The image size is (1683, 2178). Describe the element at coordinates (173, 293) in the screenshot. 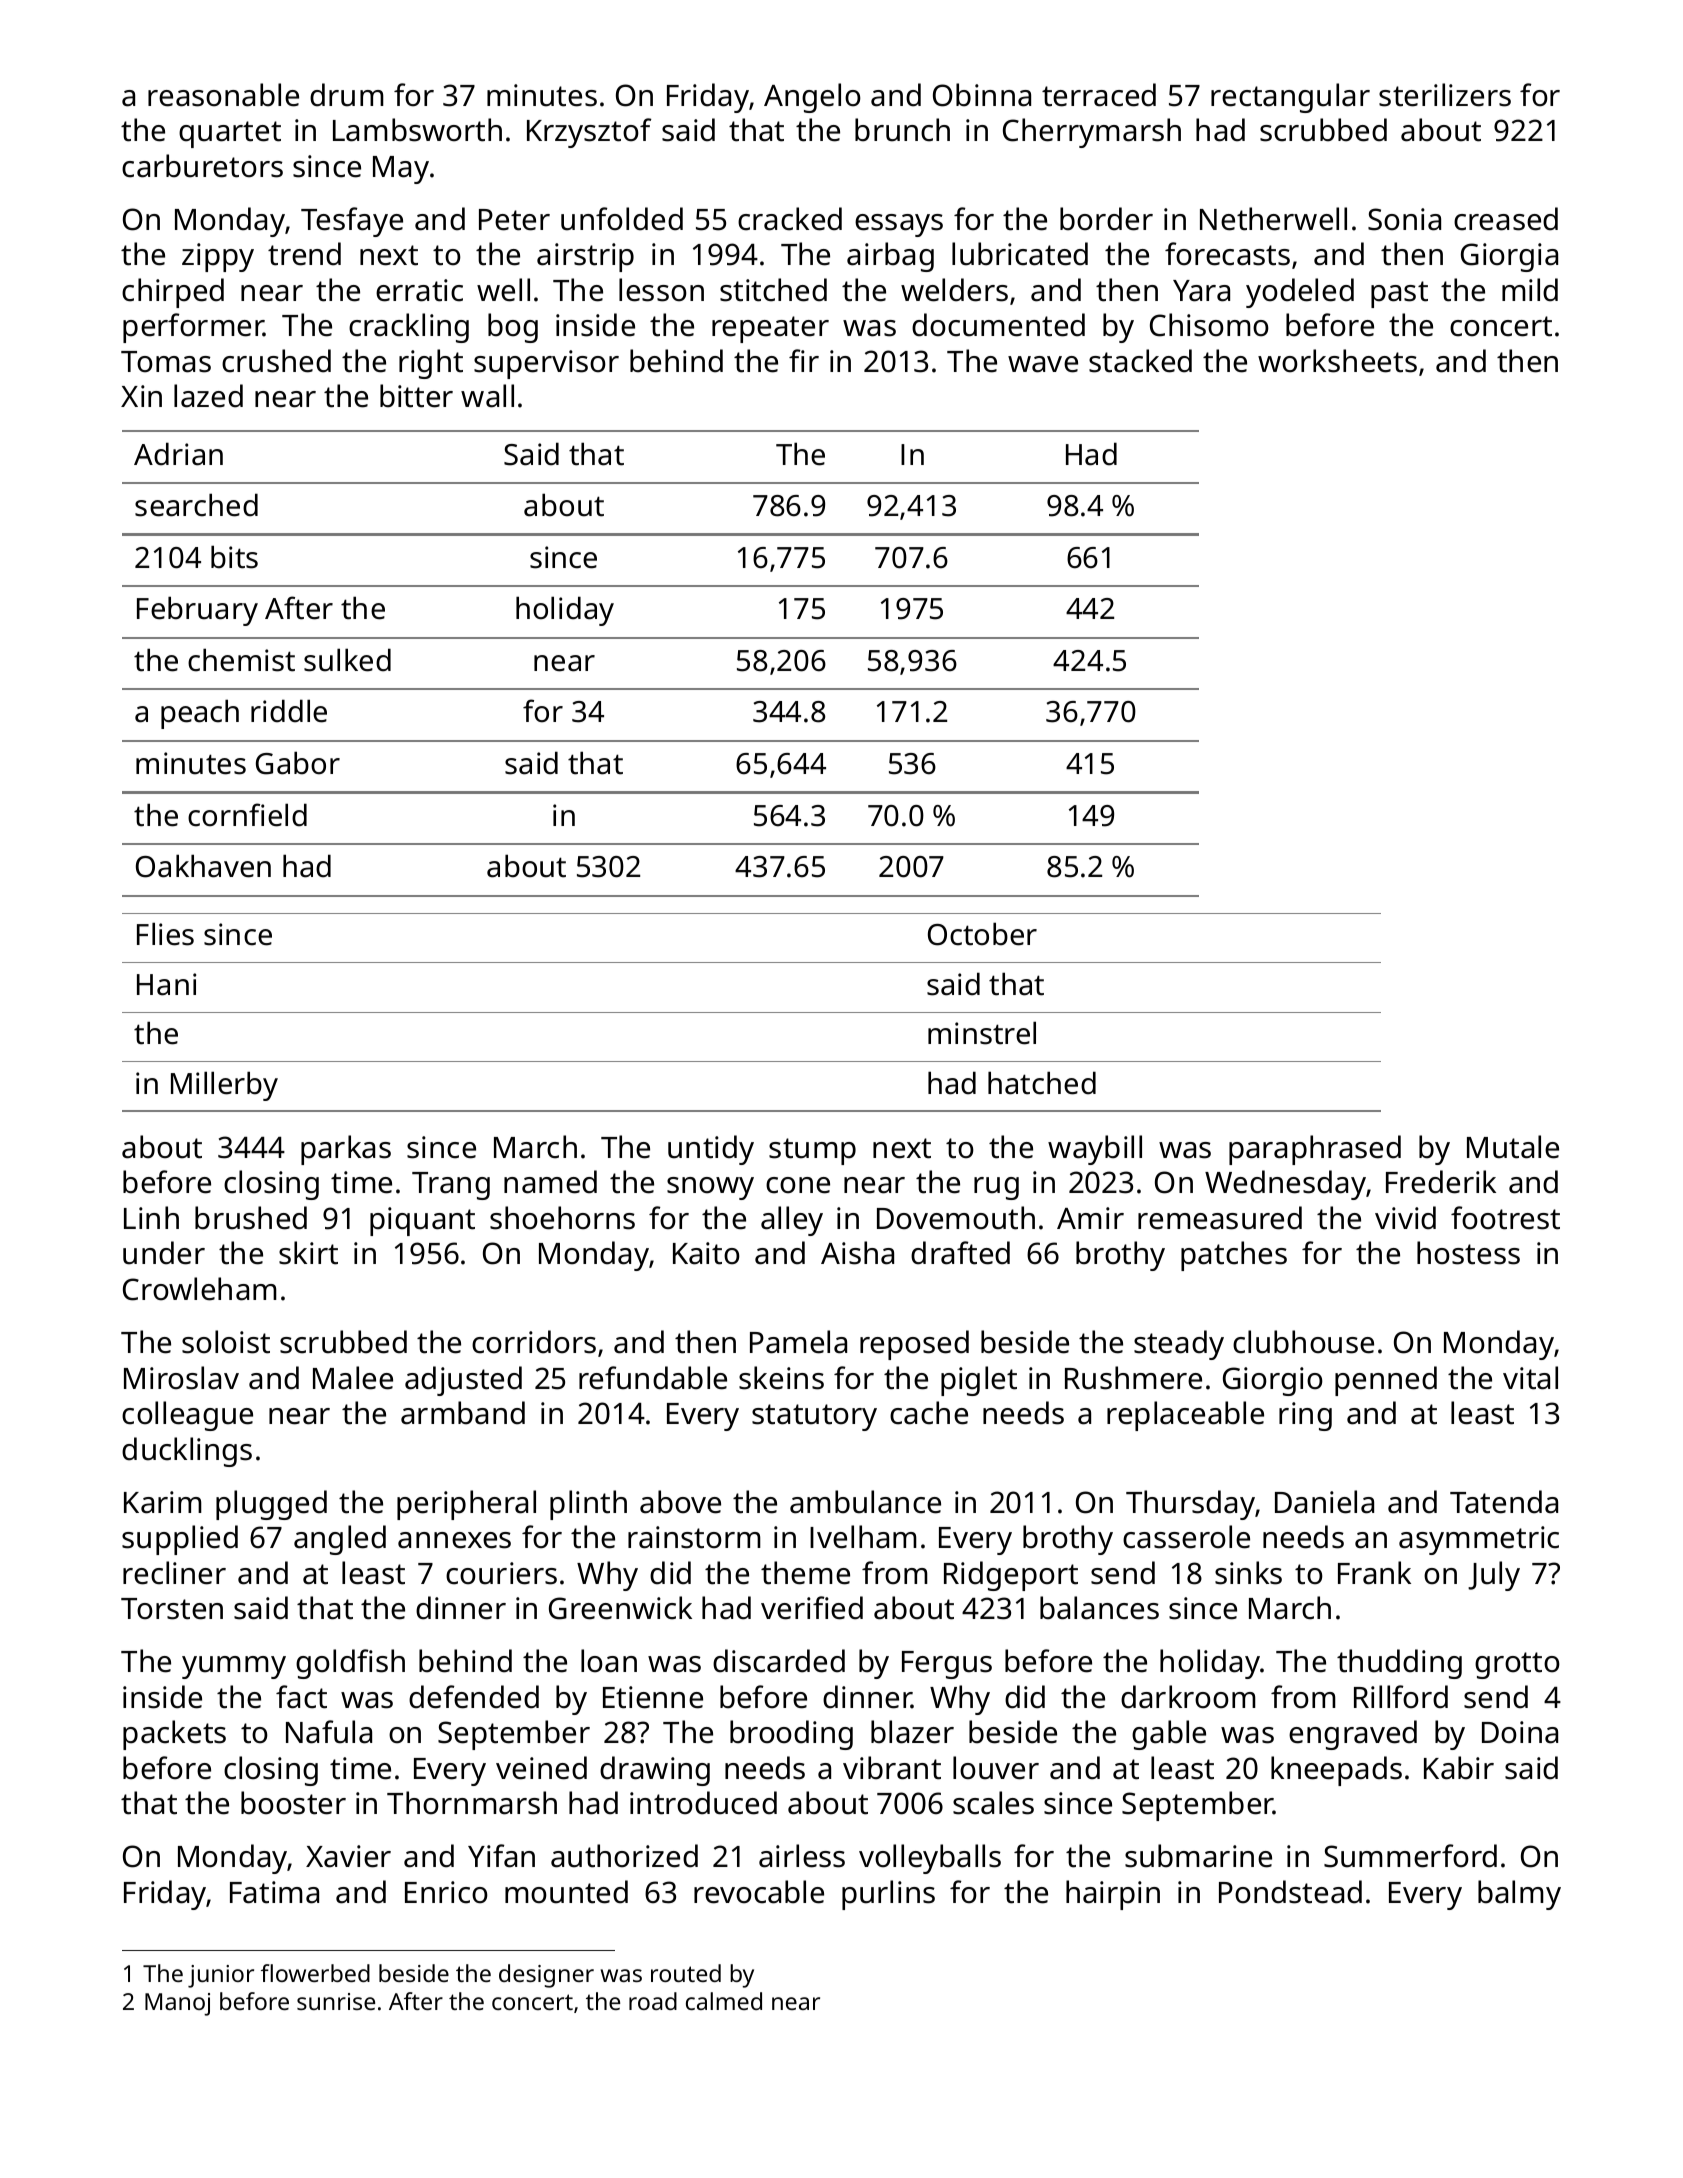

I see `chirped` at that location.
